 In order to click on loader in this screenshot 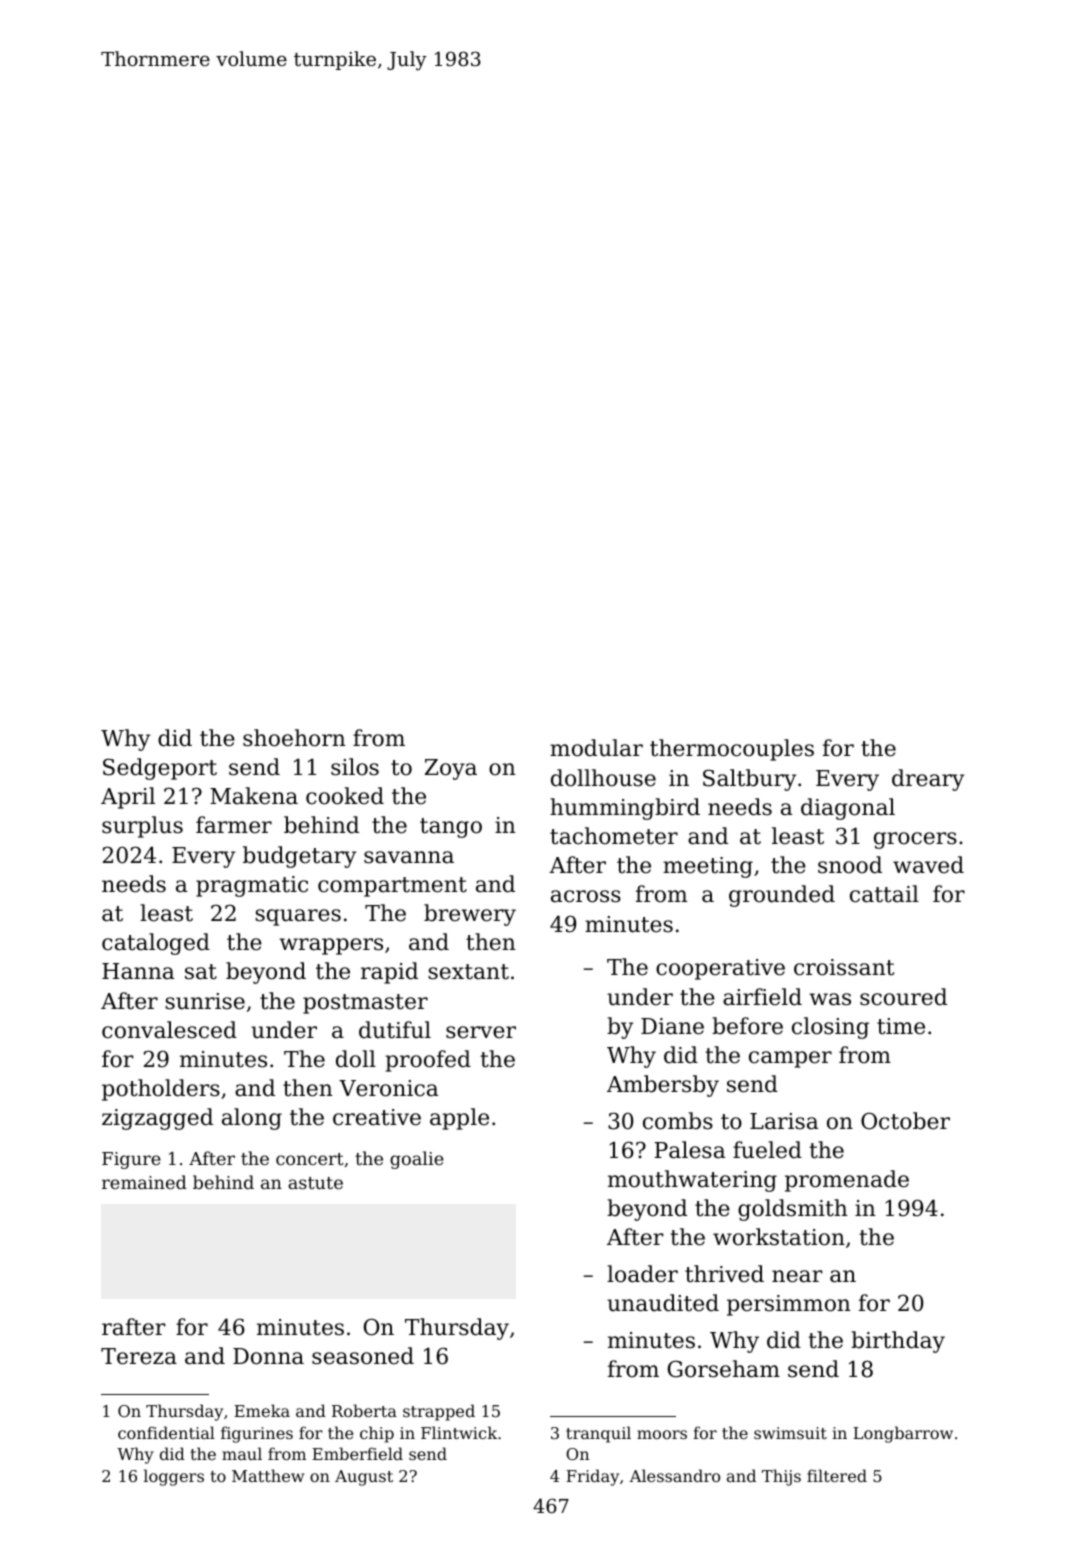, I will do `click(642, 1274)`.
